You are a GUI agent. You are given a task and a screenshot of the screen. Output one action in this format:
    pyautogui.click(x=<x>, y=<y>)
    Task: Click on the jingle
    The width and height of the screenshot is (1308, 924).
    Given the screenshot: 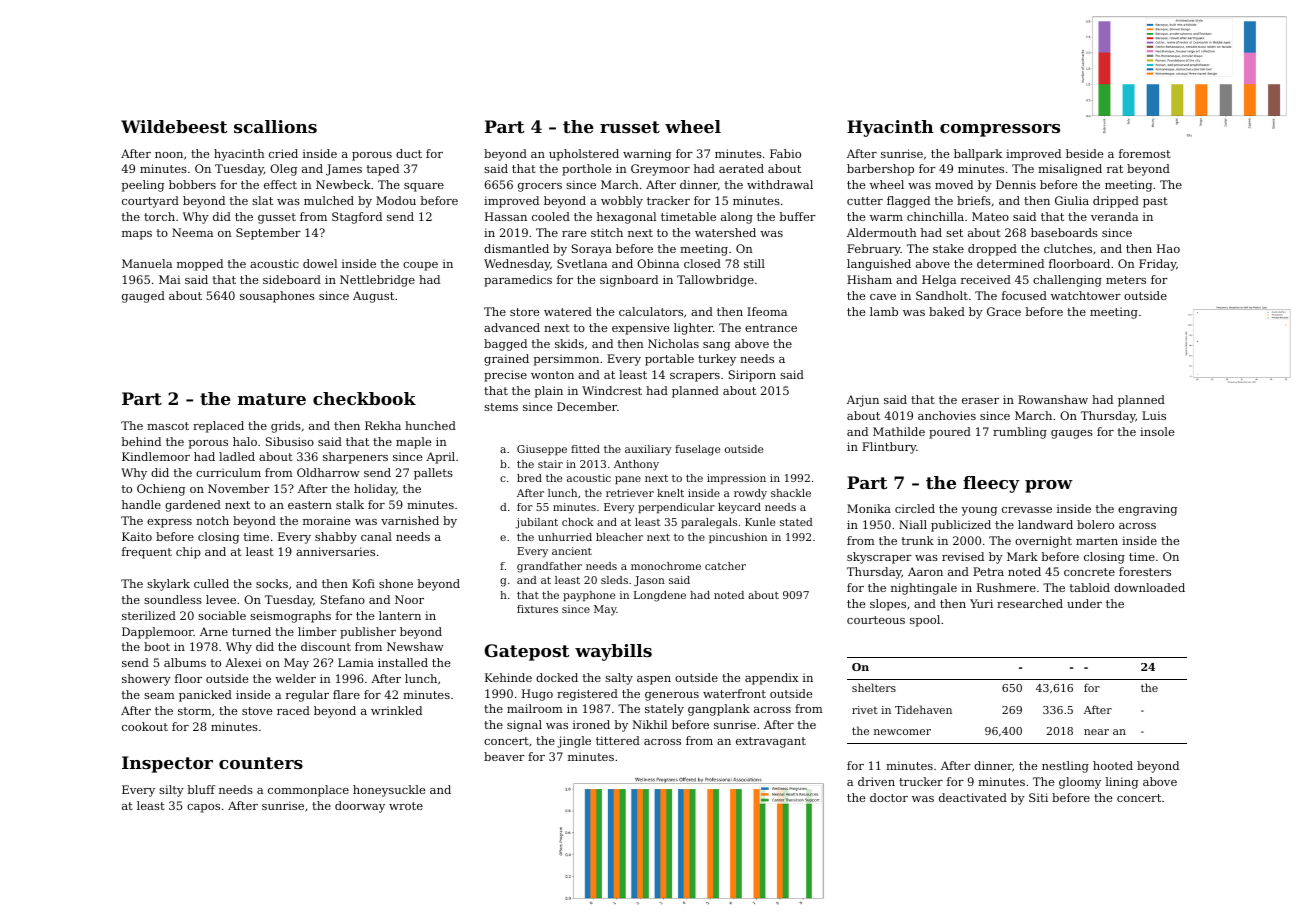 What is the action you would take?
    pyautogui.click(x=574, y=742)
